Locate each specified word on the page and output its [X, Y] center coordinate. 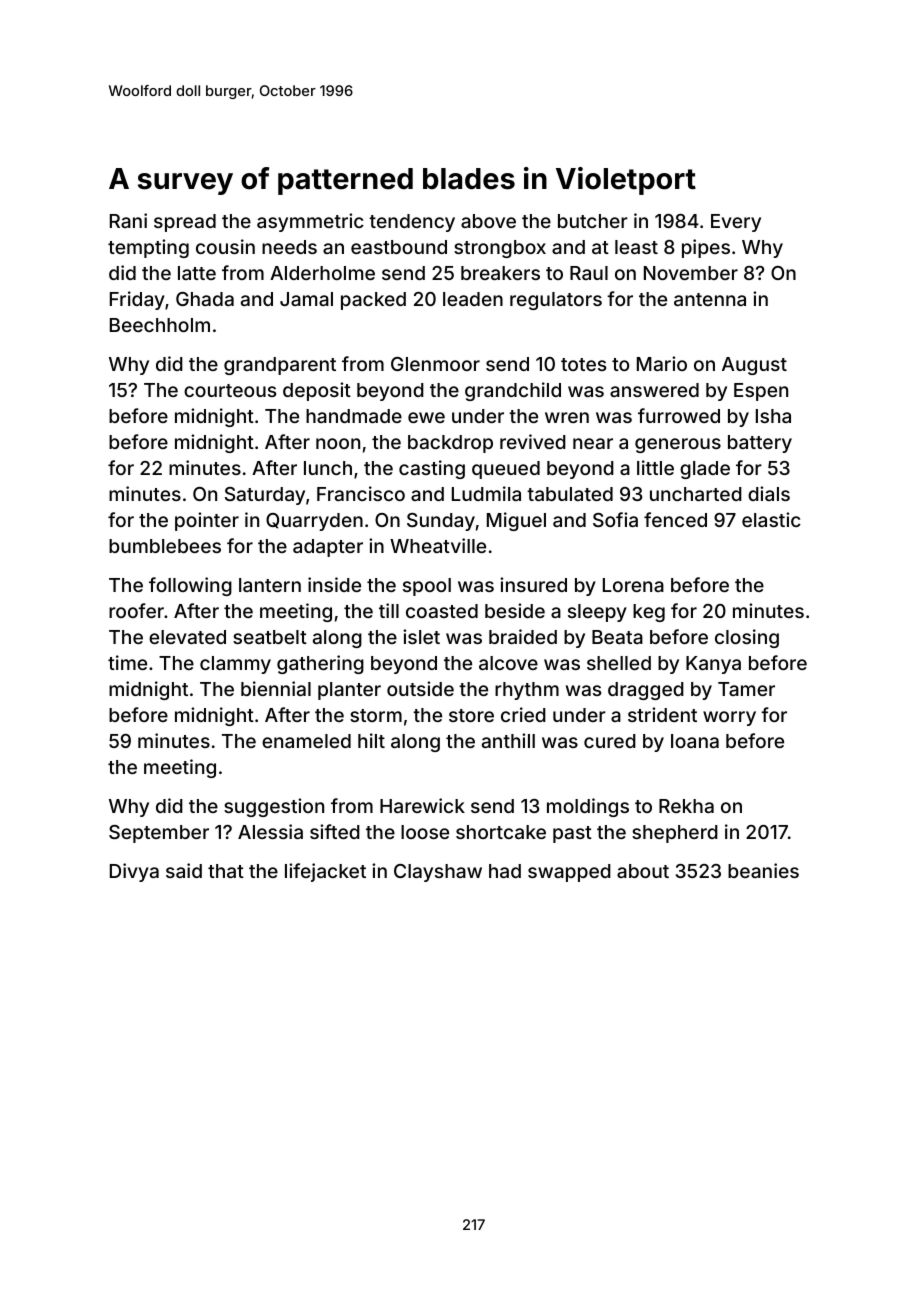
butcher [593, 221]
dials [769, 493]
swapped [569, 873]
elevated [187, 637]
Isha [773, 416]
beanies [763, 870]
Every [736, 223]
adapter [328, 548]
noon [338, 443]
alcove [508, 663]
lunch [328, 468]
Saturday [265, 496]
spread [185, 223]
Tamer [746, 689]
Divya [134, 872]
